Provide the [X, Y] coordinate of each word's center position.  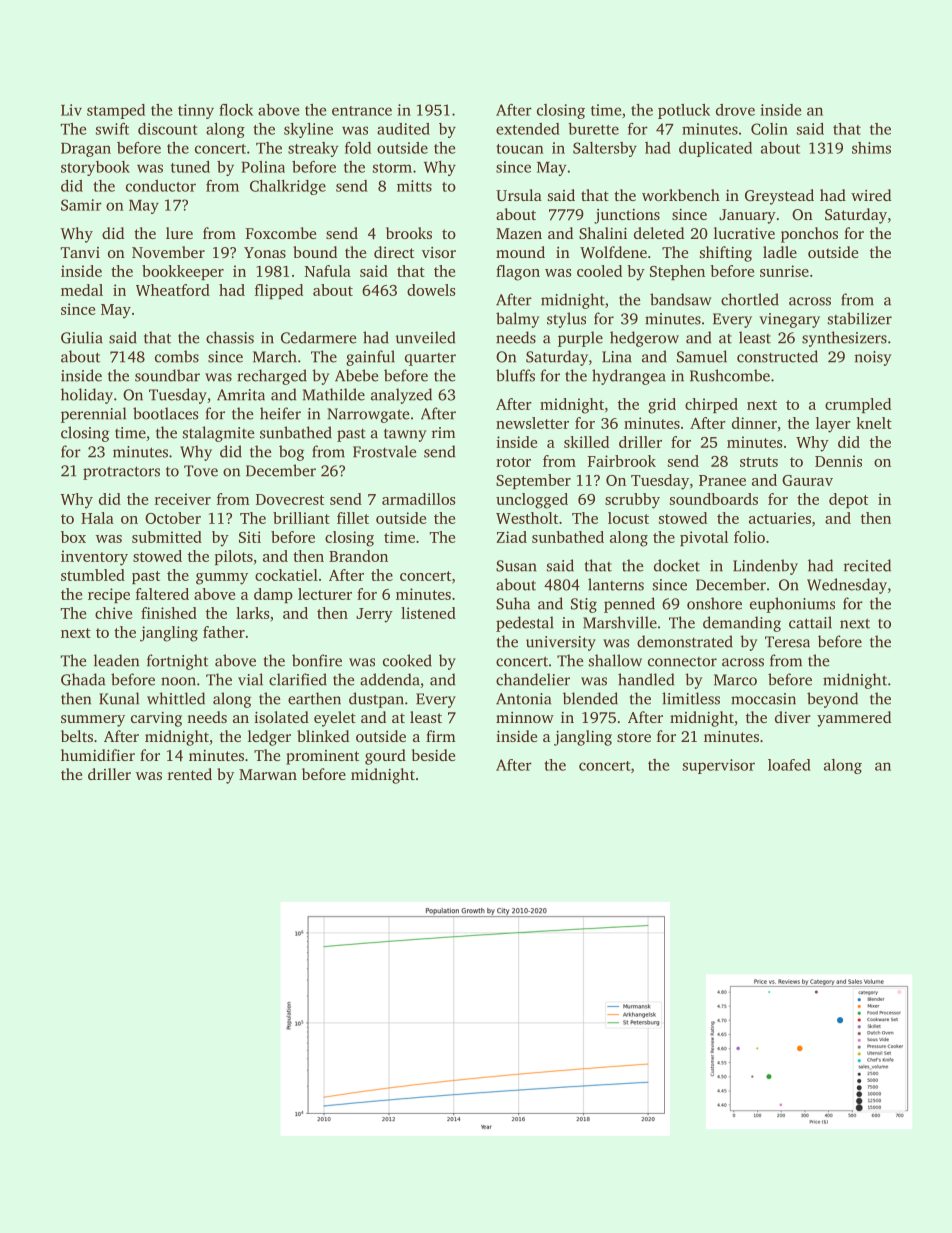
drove [735, 110]
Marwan [268, 774]
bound [315, 252]
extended [528, 129]
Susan [516, 566]
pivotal [704, 538]
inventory [94, 558]
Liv [71, 110]
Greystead [779, 197]
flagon [518, 273]
